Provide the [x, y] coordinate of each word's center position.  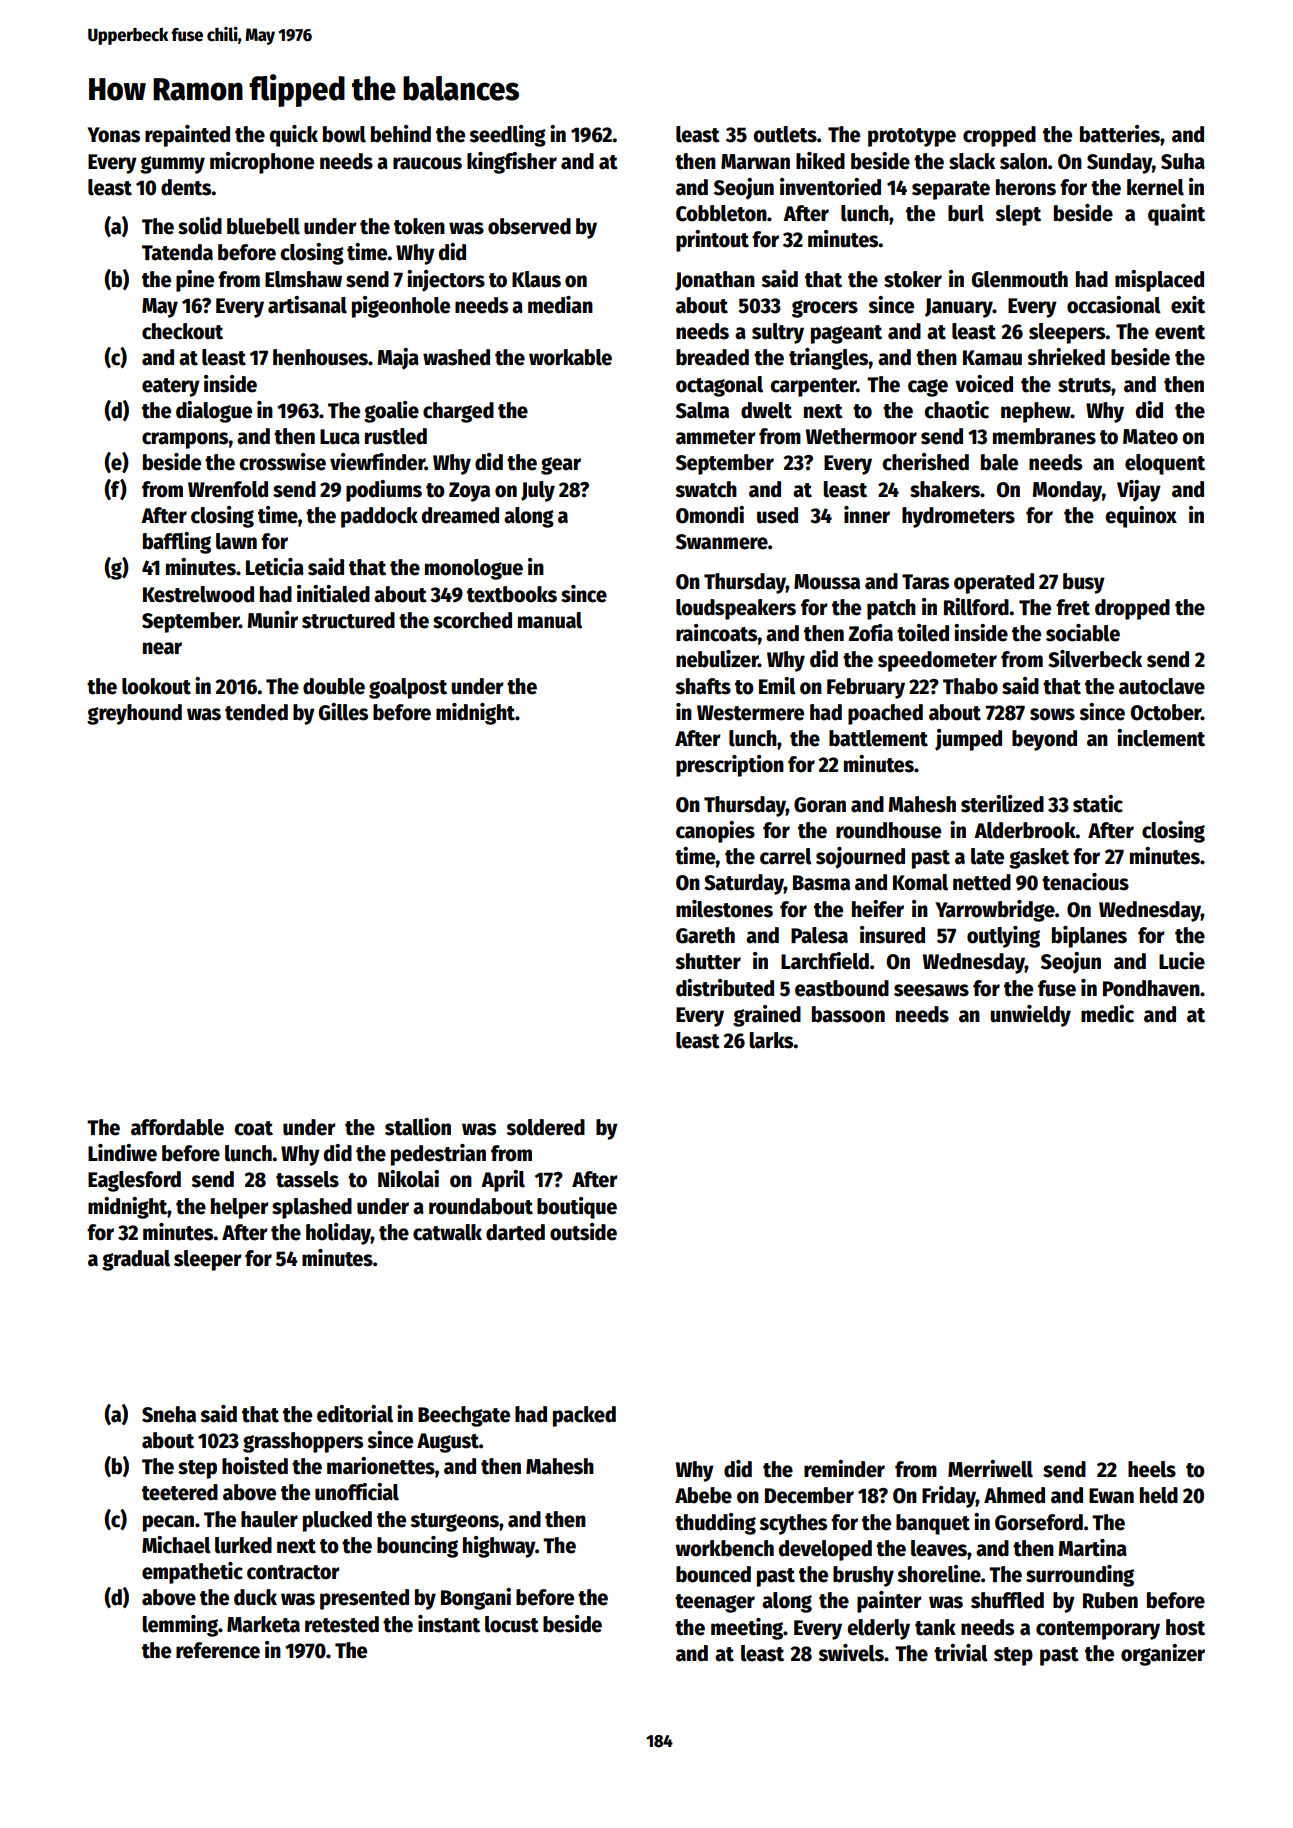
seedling [507, 136]
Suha [1183, 161]
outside [583, 1232]
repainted [187, 136]
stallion [418, 1127]
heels [1152, 1469]
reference [218, 1650]
